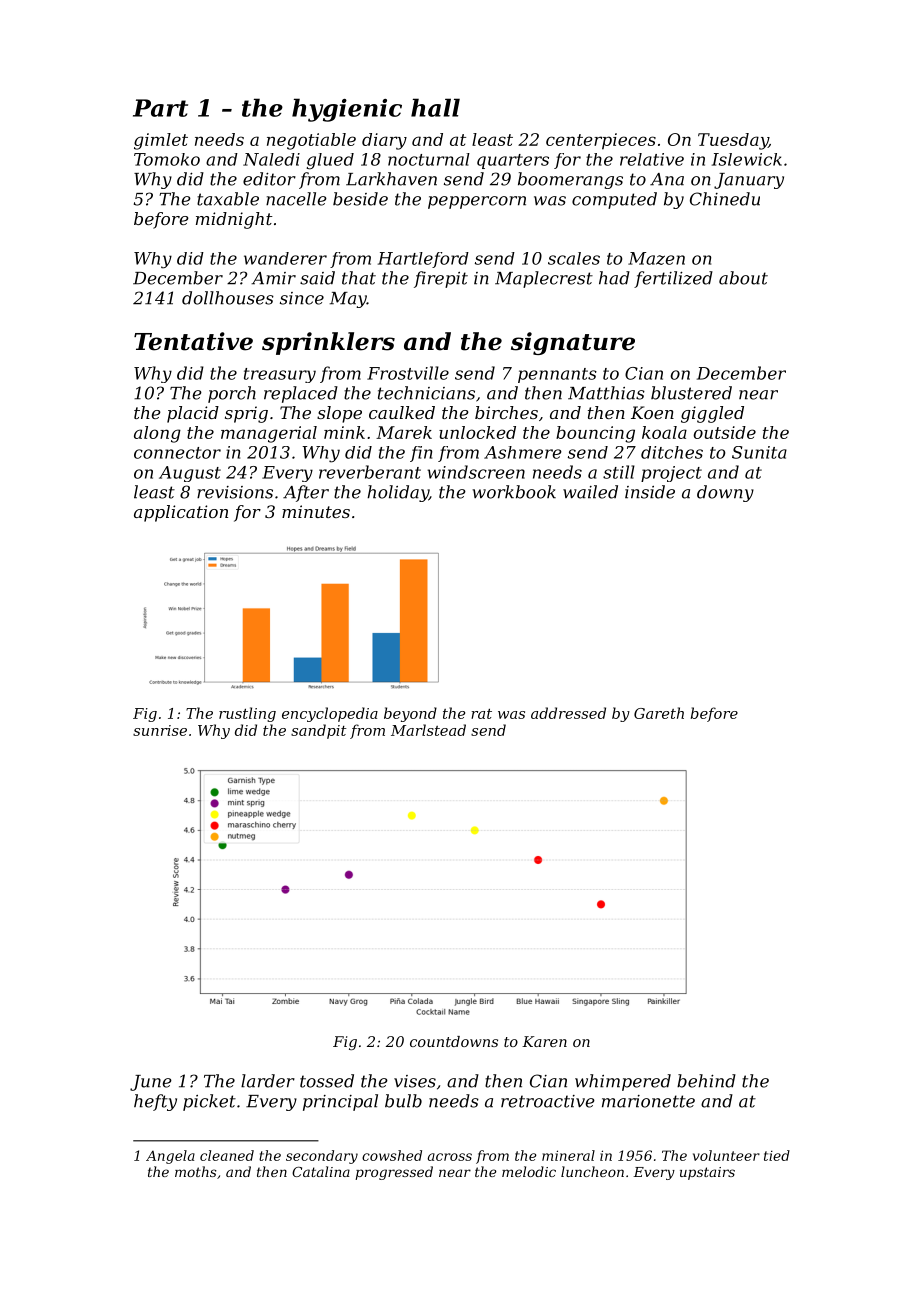 This screenshot has width=924, height=1311. I want to click on centerpieces, so click(601, 141).
